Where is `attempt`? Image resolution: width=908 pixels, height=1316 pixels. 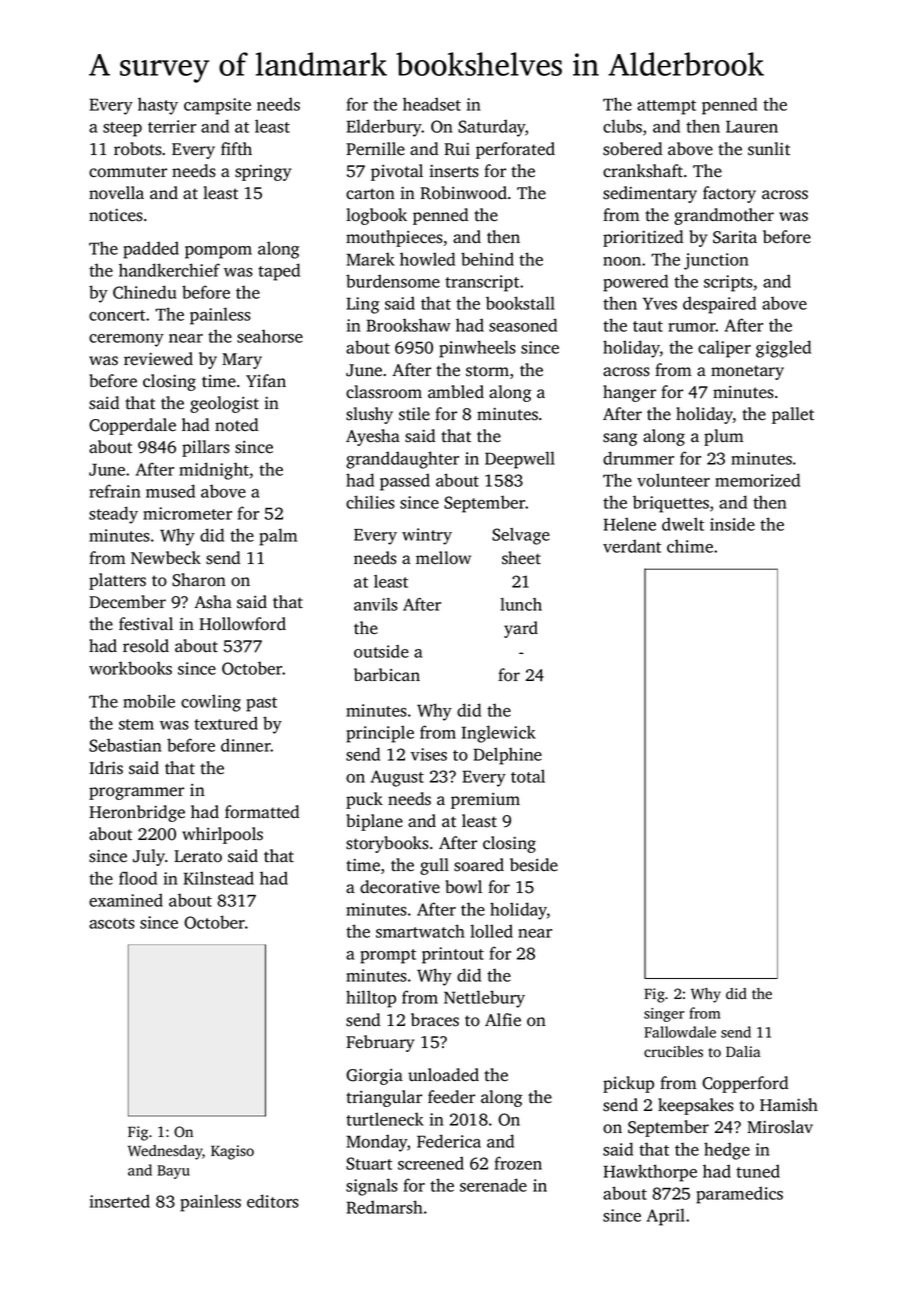
attempt is located at coordinates (666, 107).
